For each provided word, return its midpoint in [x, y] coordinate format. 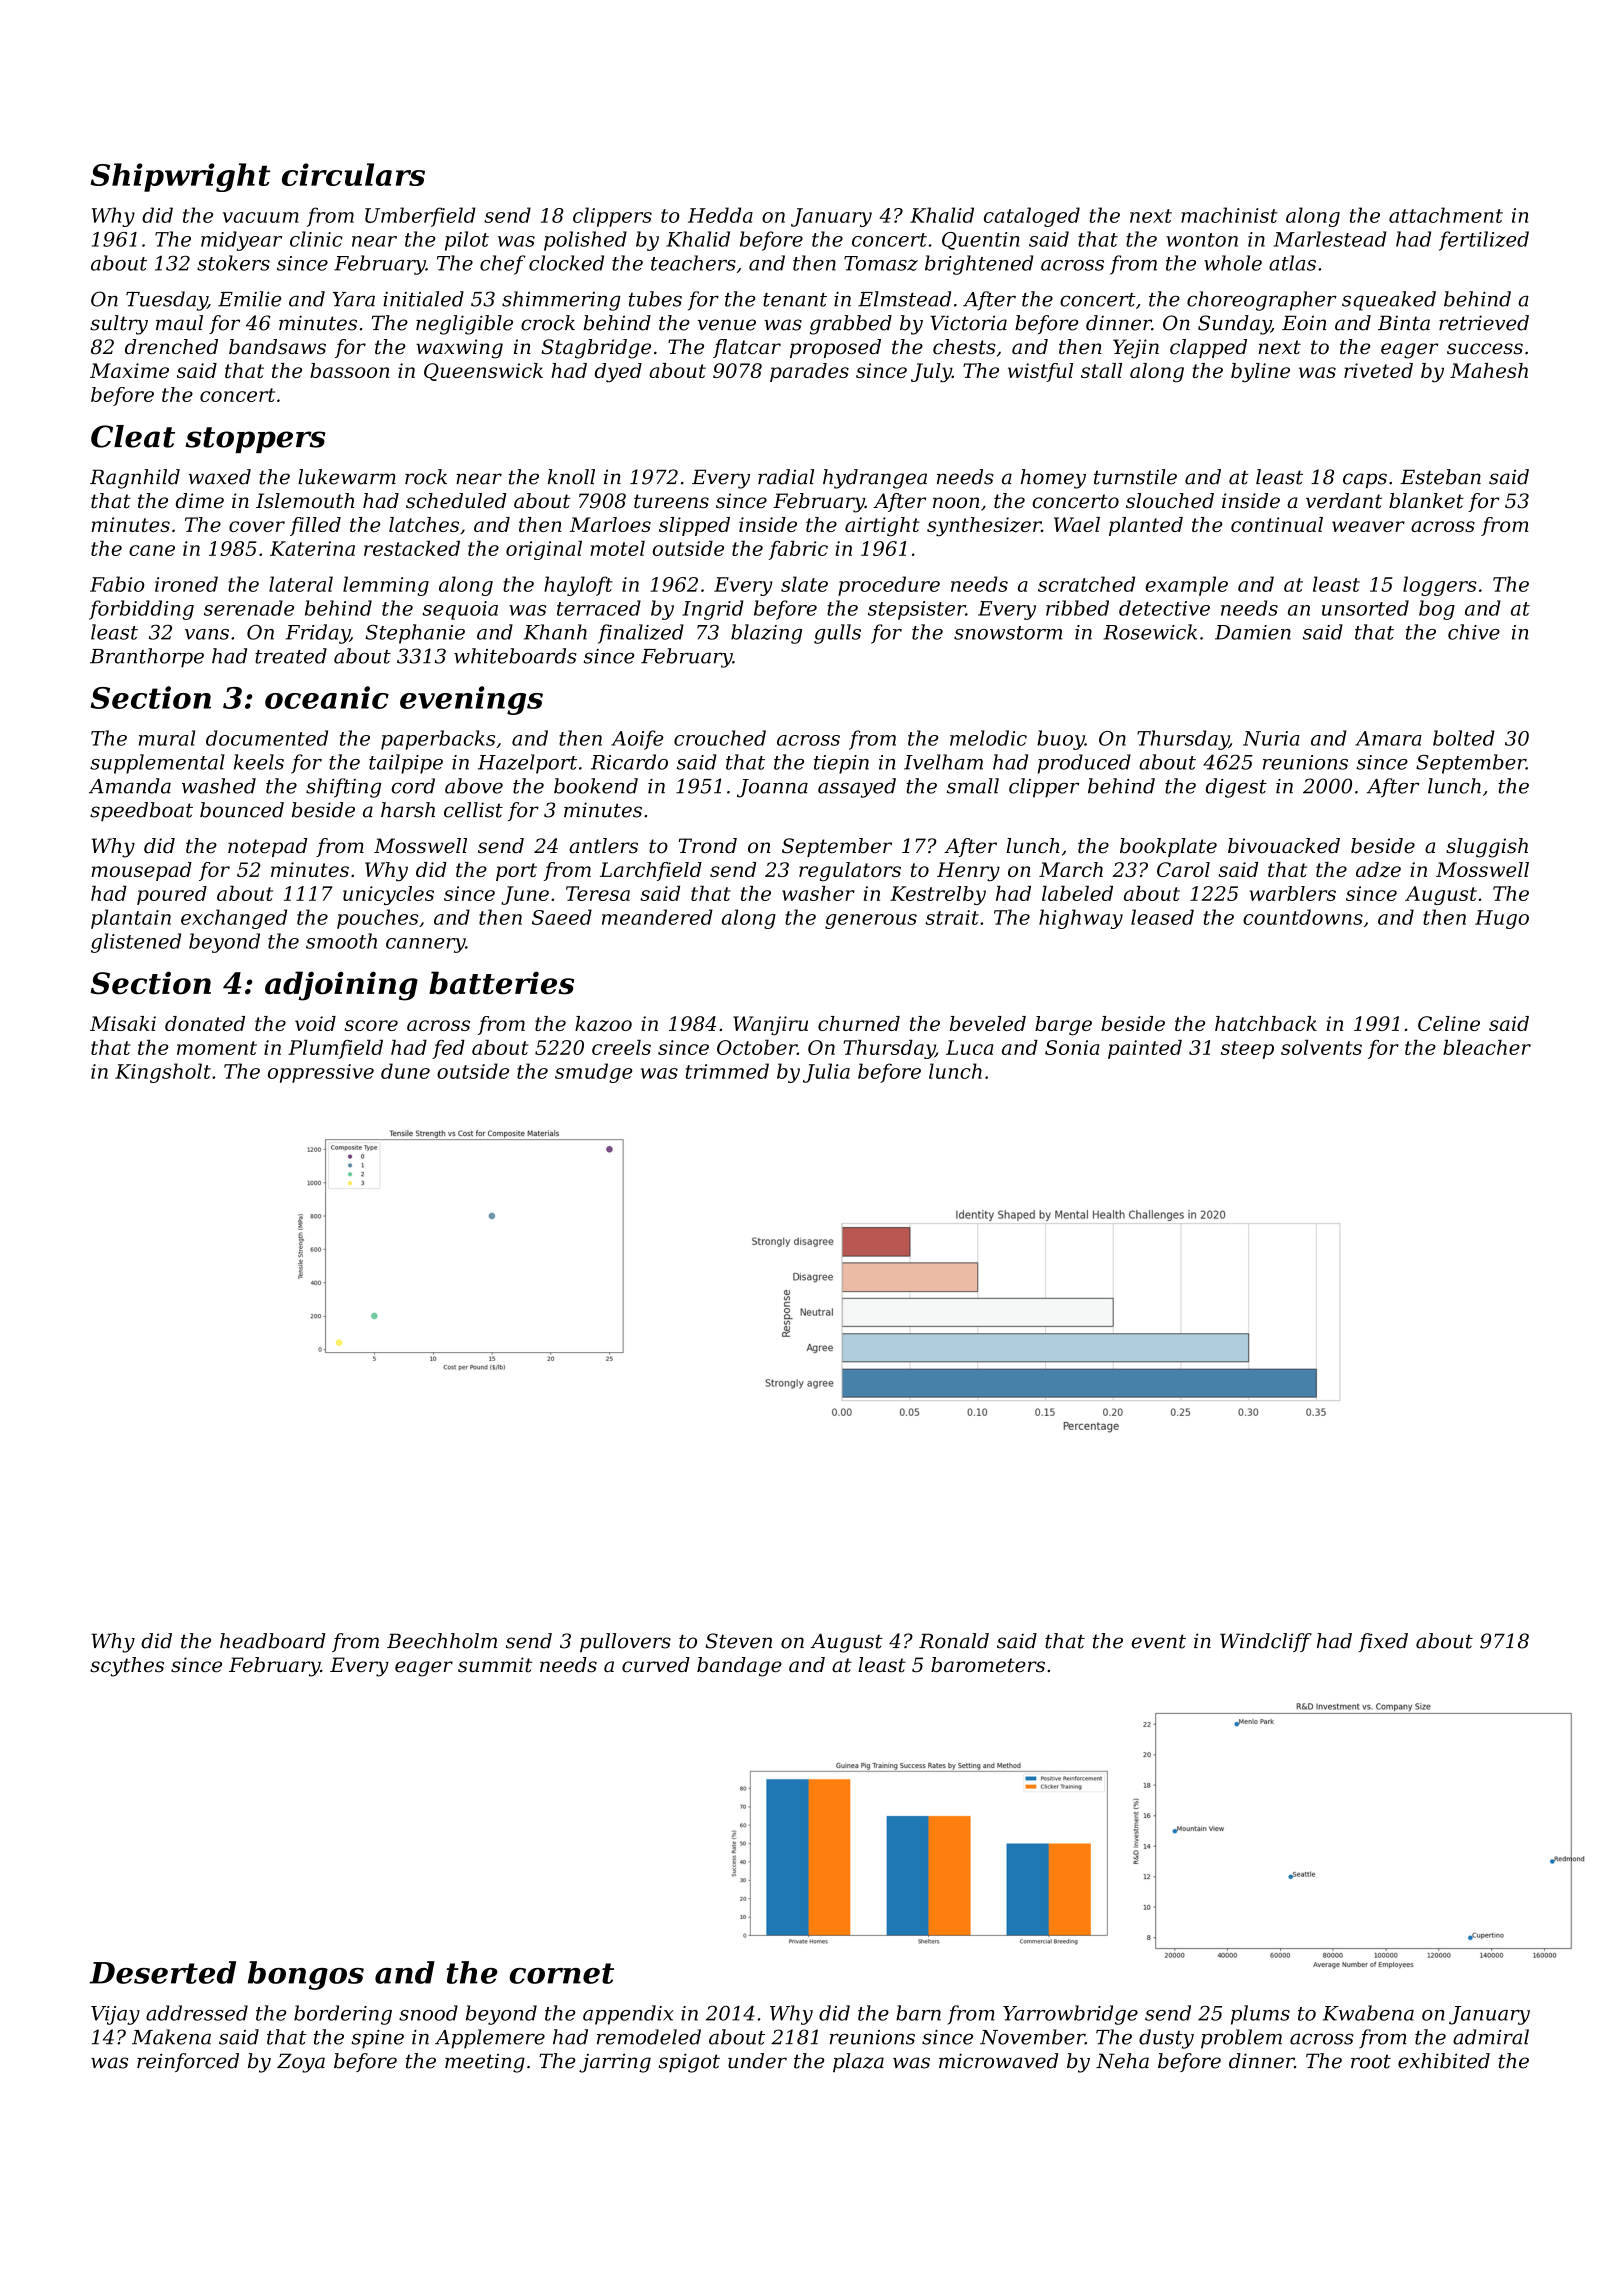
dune [405, 1071]
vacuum [261, 217]
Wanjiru [770, 1025]
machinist [1229, 215]
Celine [1449, 1023]
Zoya [301, 2063]
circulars [353, 174]
